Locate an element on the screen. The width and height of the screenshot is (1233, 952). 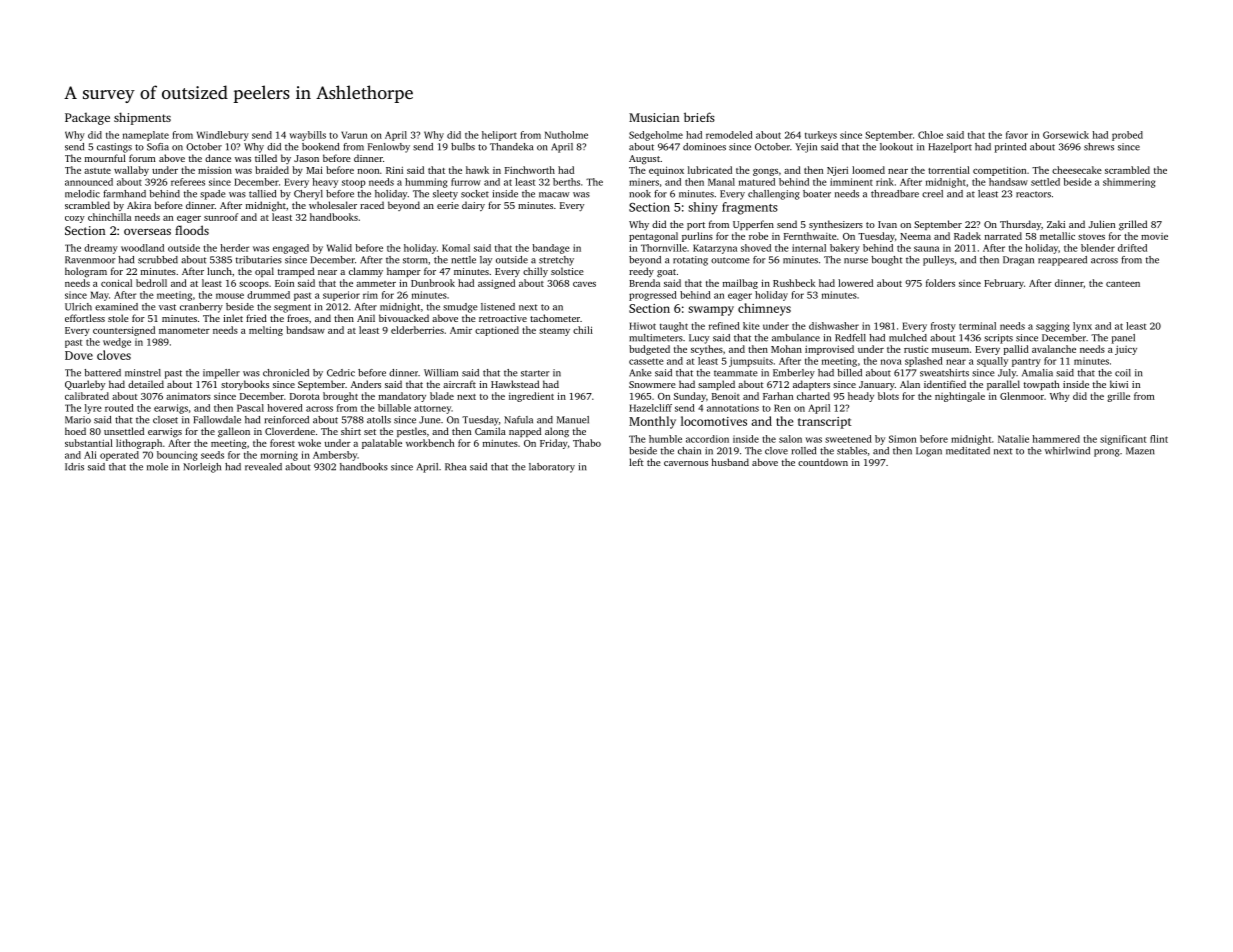
bookend is located at coordinates (320, 147).
